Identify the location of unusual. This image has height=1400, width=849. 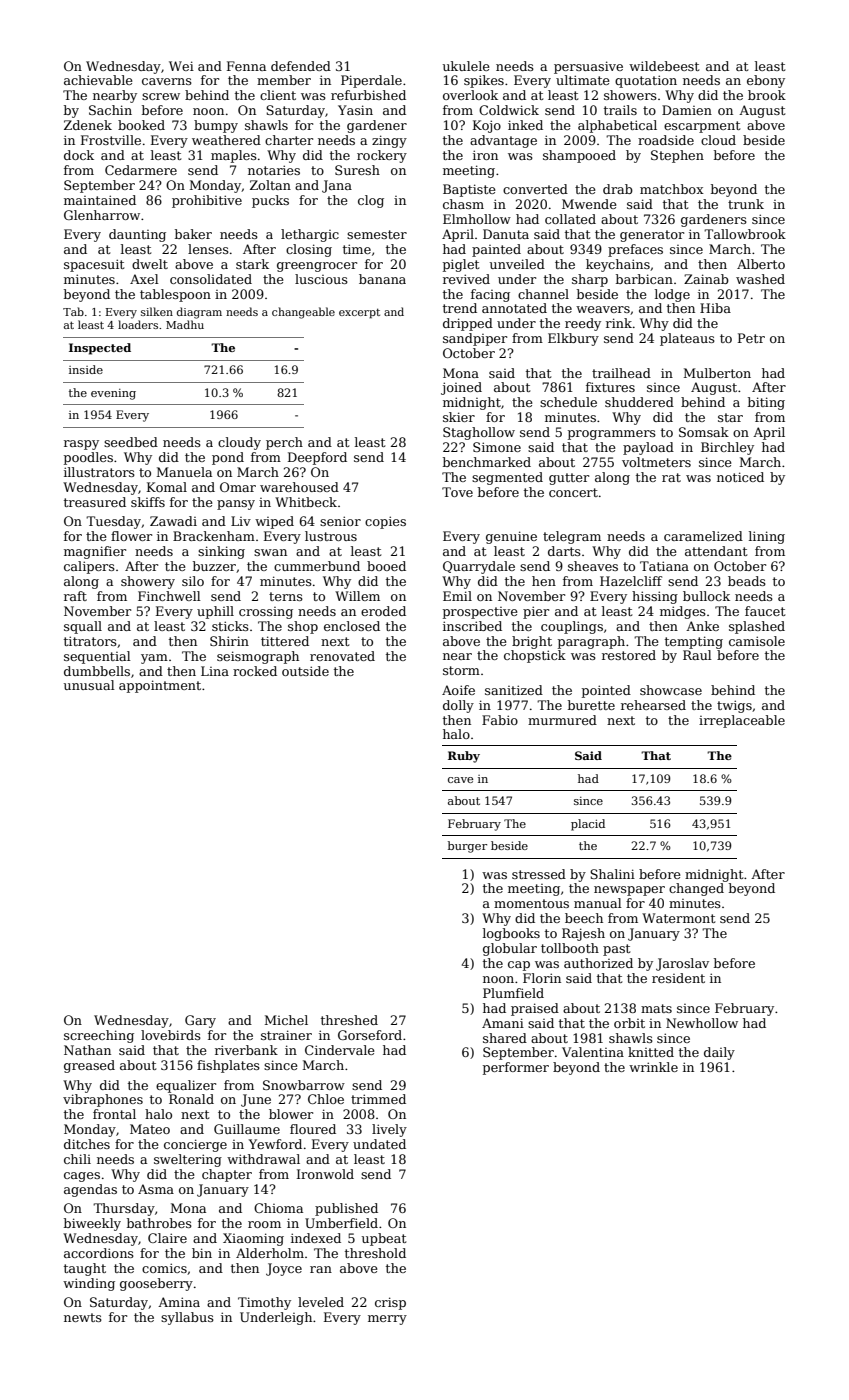
(89, 685).
